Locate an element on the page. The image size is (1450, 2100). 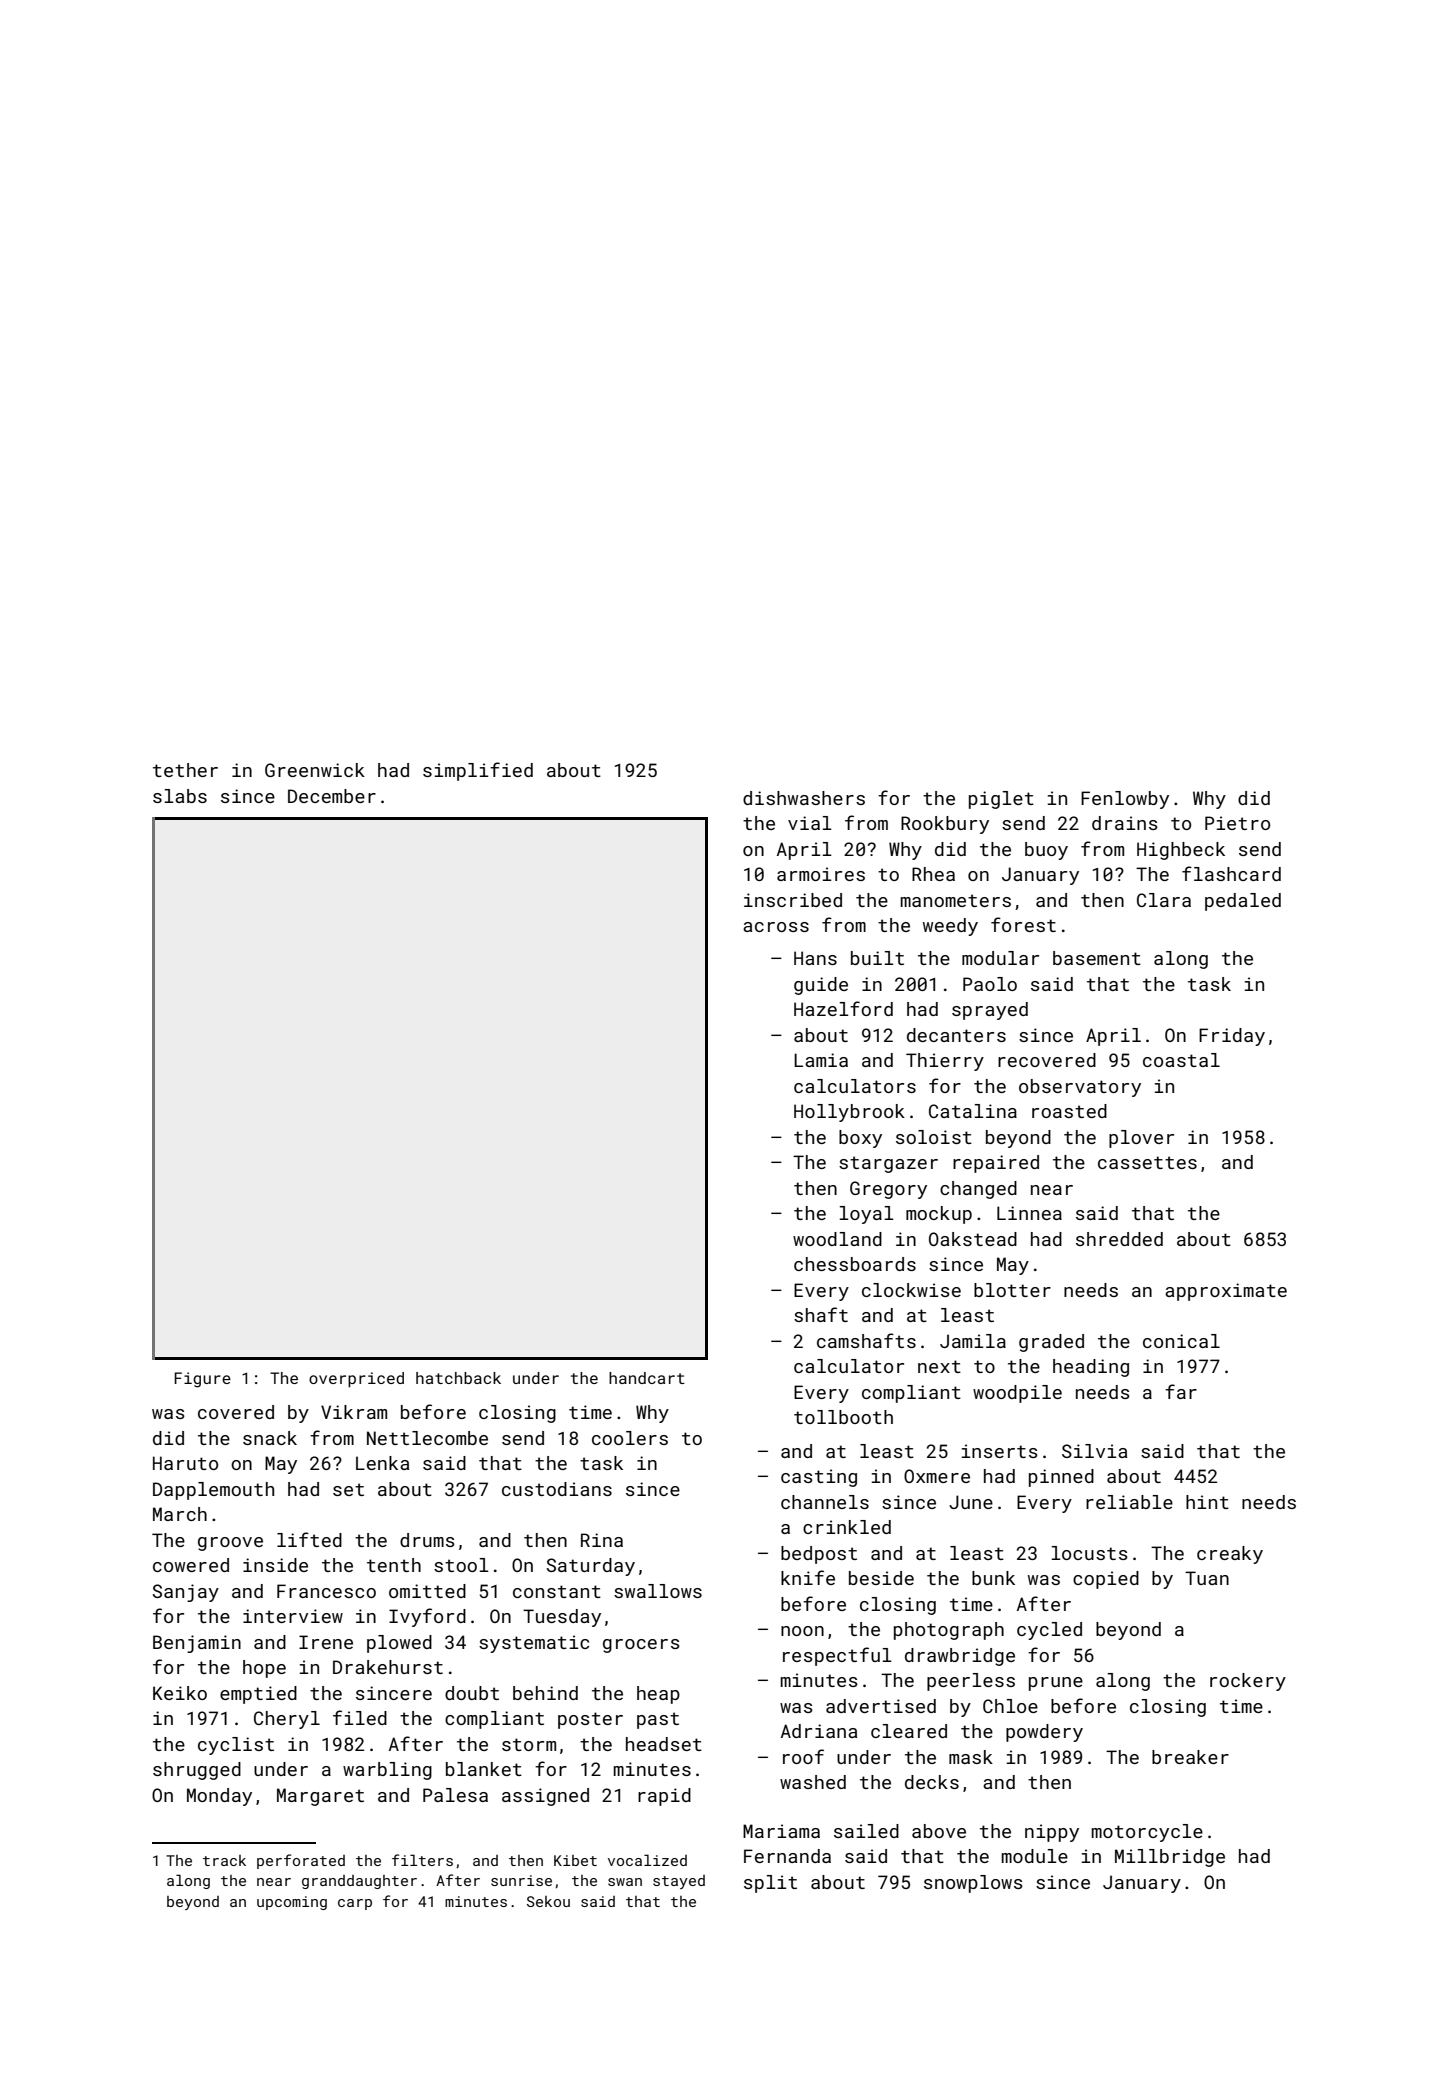
Figure is located at coordinates (202, 1380).
